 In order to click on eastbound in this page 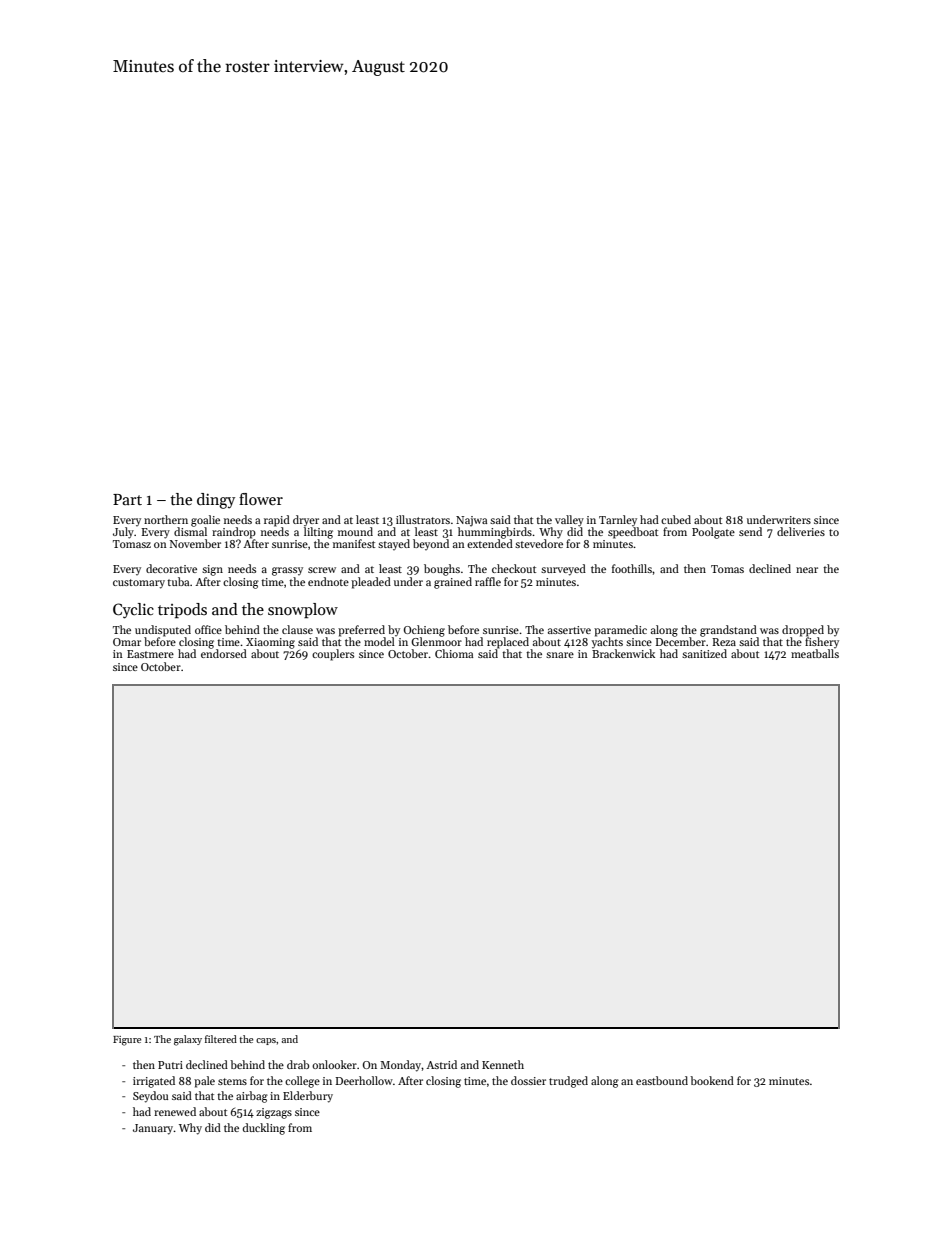, I will do `click(662, 1080)`.
